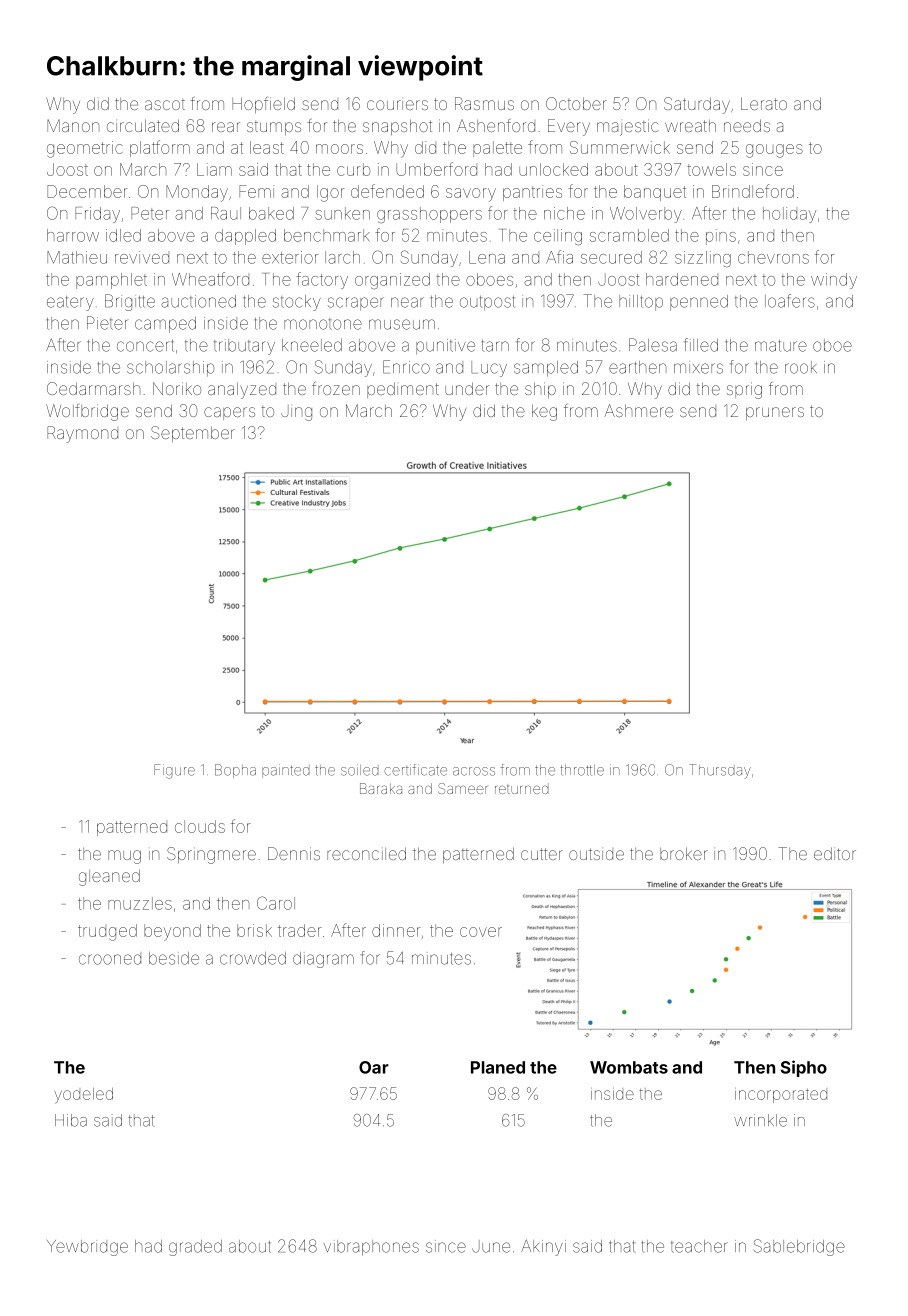 This document has width=908, height=1316. What do you see at coordinates (559, 257) in the document?
I see `Afia` at bounding box center [559, 257].
